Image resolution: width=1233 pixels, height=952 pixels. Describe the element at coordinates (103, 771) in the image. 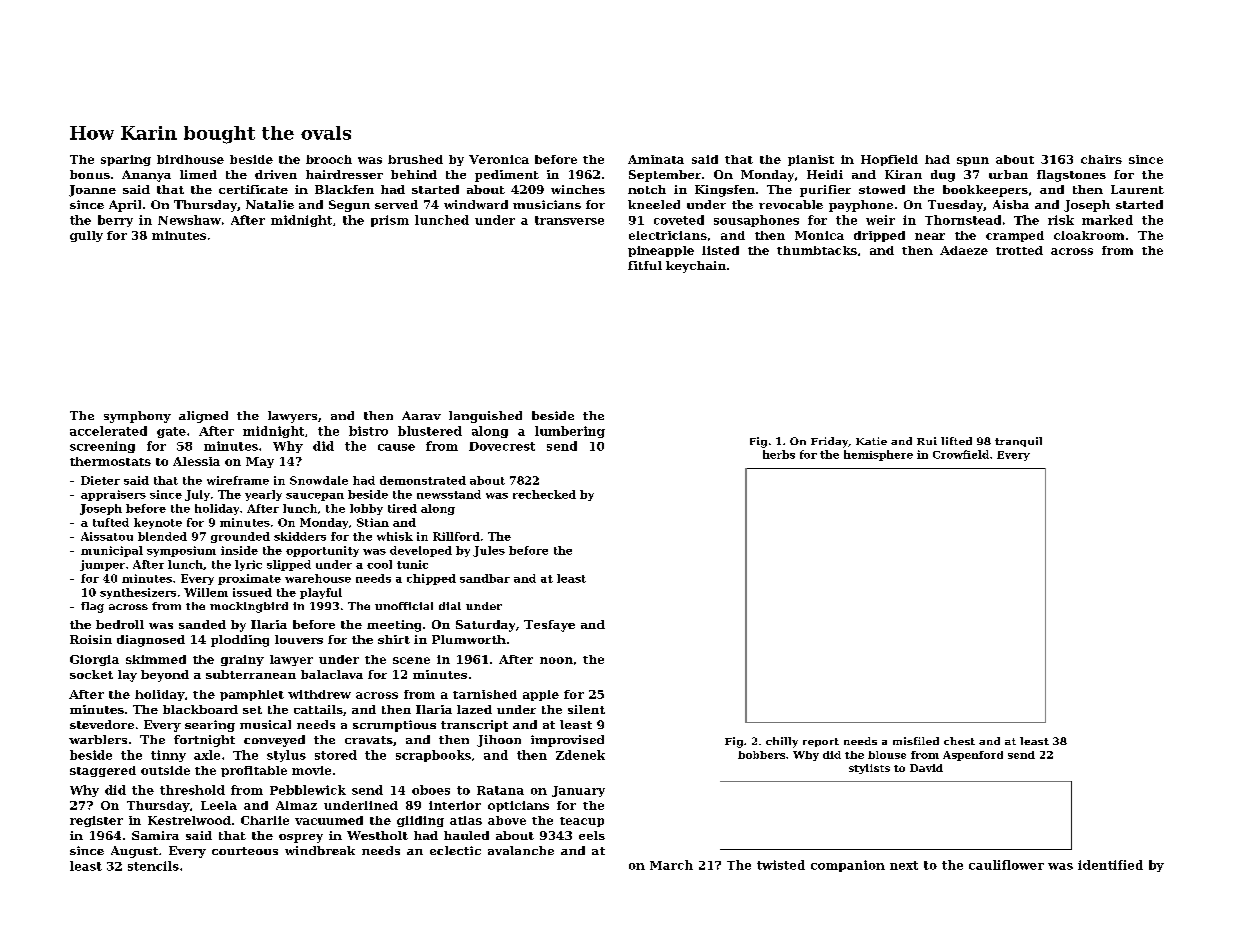

I see `staggered` at that location.
